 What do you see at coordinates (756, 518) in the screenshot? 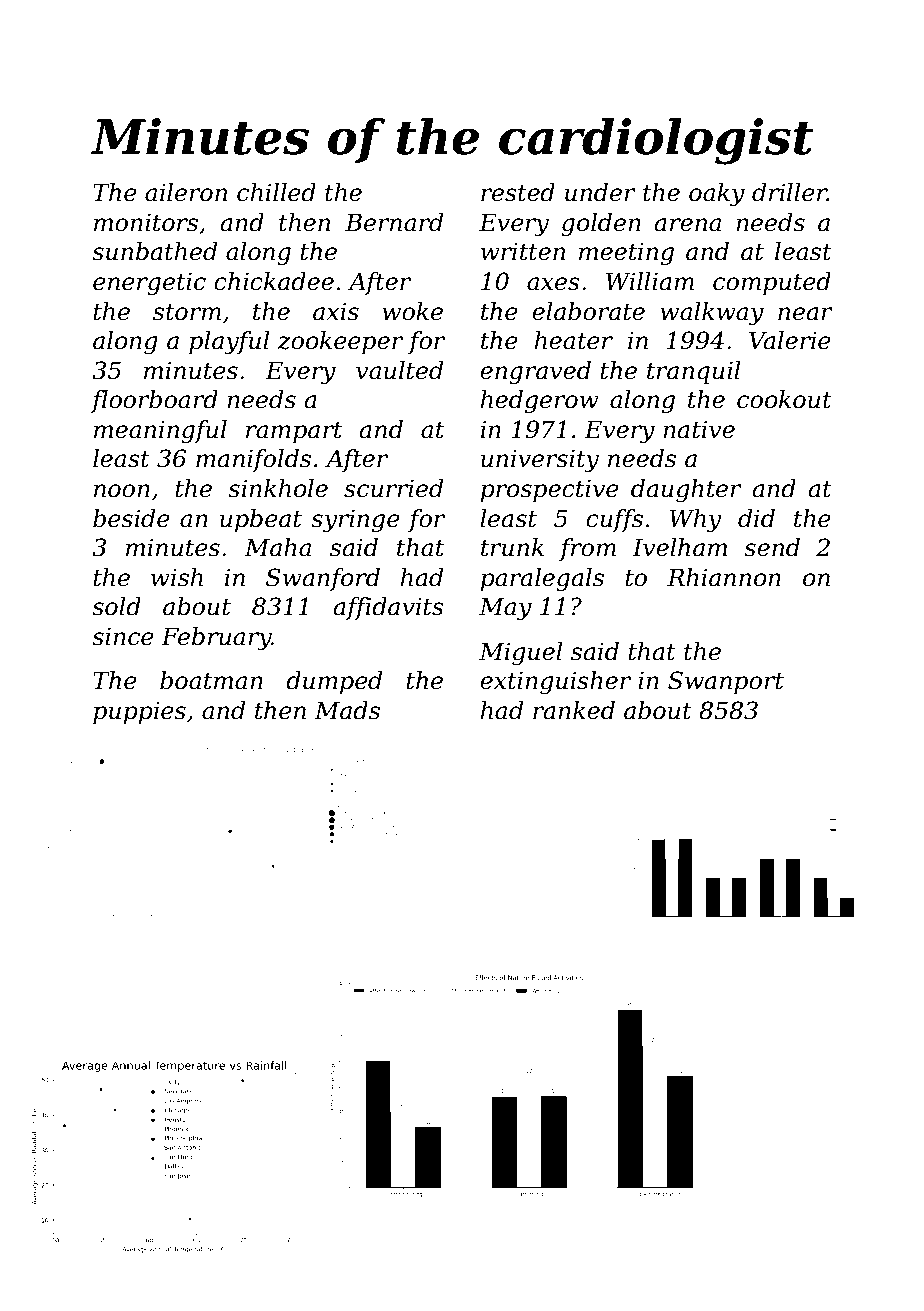
I see `did` at bounding box center [756, 518].
